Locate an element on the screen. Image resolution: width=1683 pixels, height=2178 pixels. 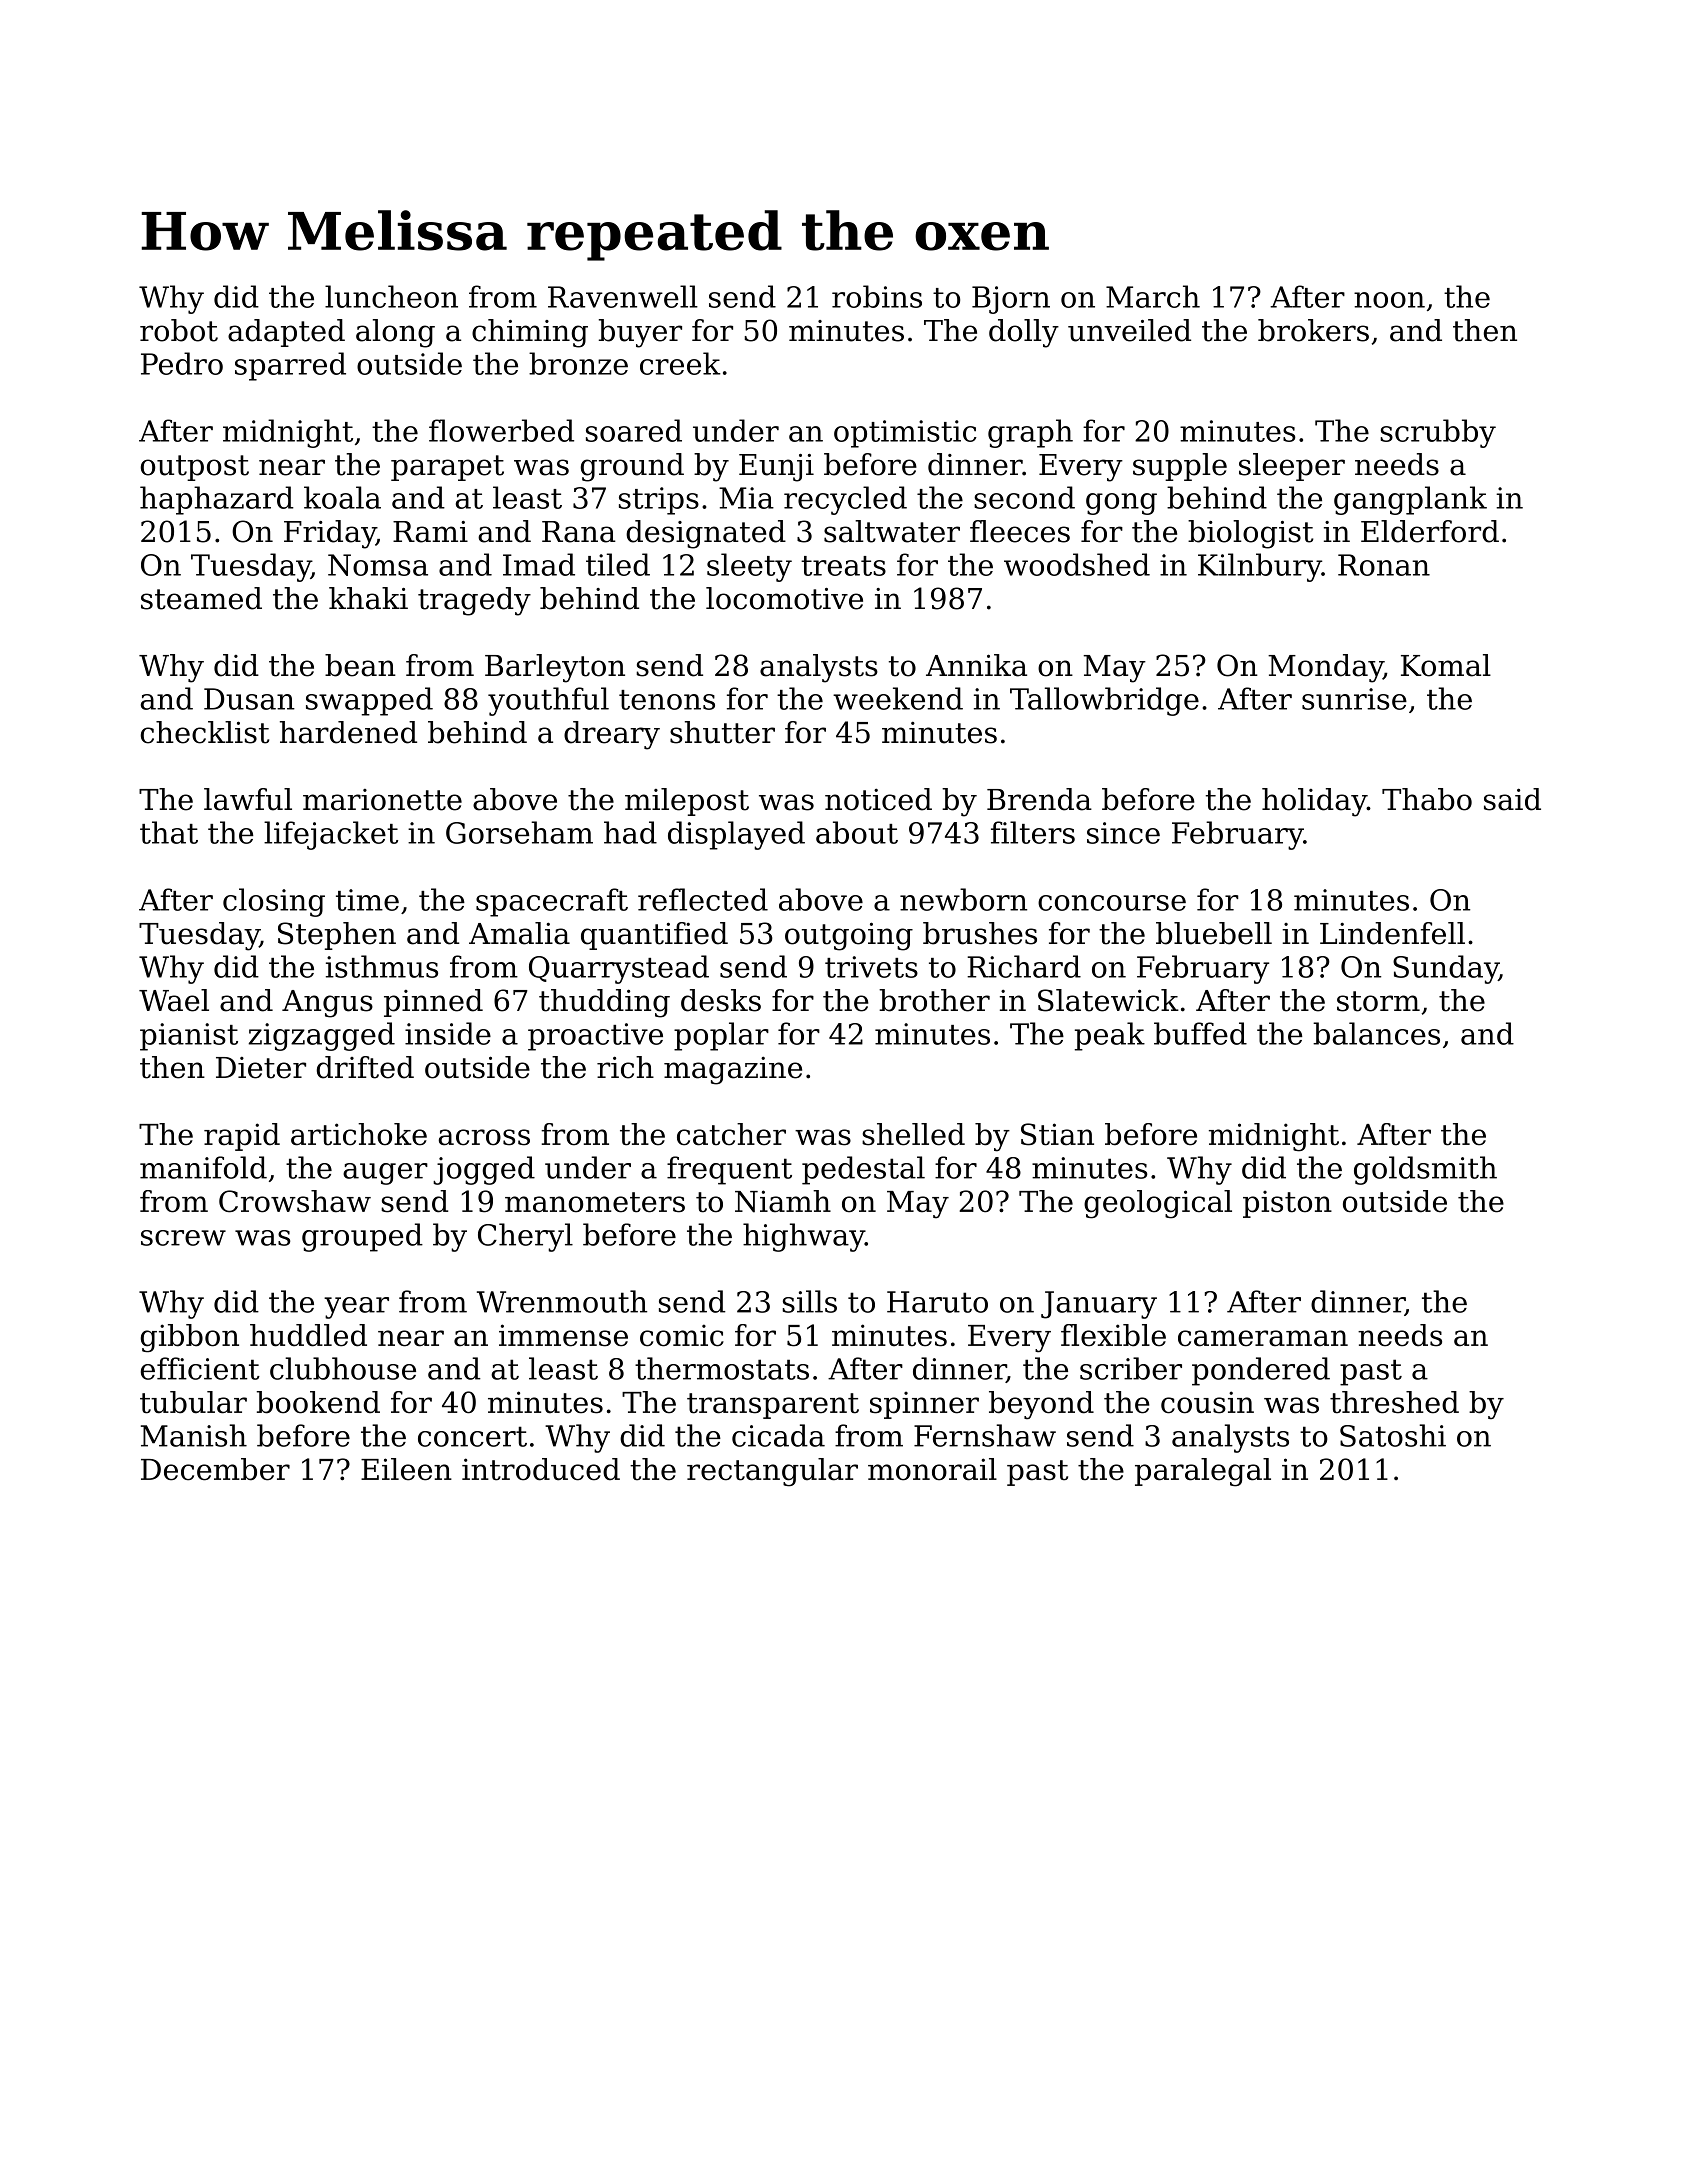
noon is located at coordinates (1389, 300).
